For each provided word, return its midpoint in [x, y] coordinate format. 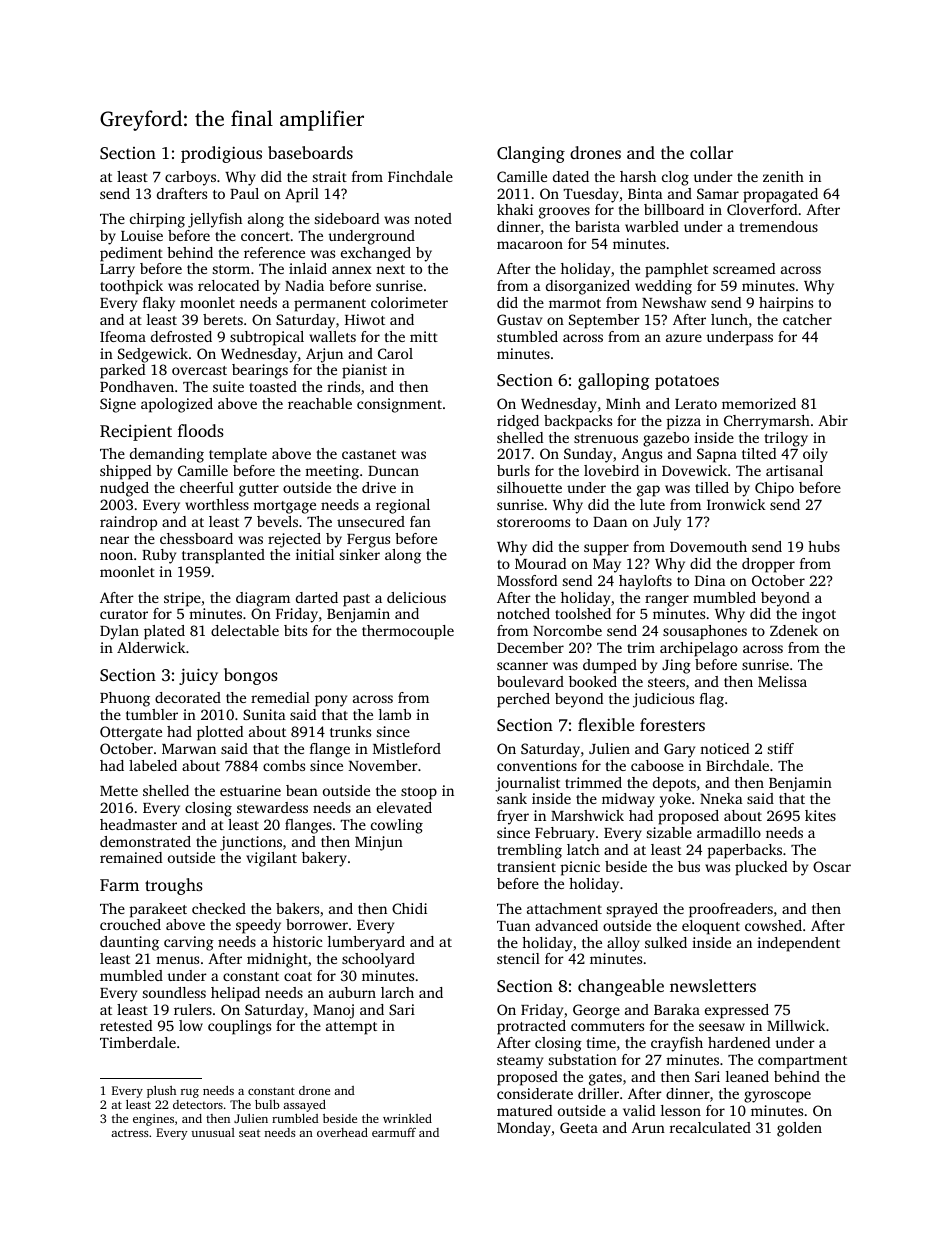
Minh [623, 403]
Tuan [513, 926]
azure [684, 338]
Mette [119, 791]
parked [123, 371]
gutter [259, 490]
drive [379, 487]
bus [689, 866]
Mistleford [407, 748]
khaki [515, 209]
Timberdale [138, 1042]
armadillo [729, 832]
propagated [780, 195]
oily [815, 455]
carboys [190, 178]
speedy [258, 926]
